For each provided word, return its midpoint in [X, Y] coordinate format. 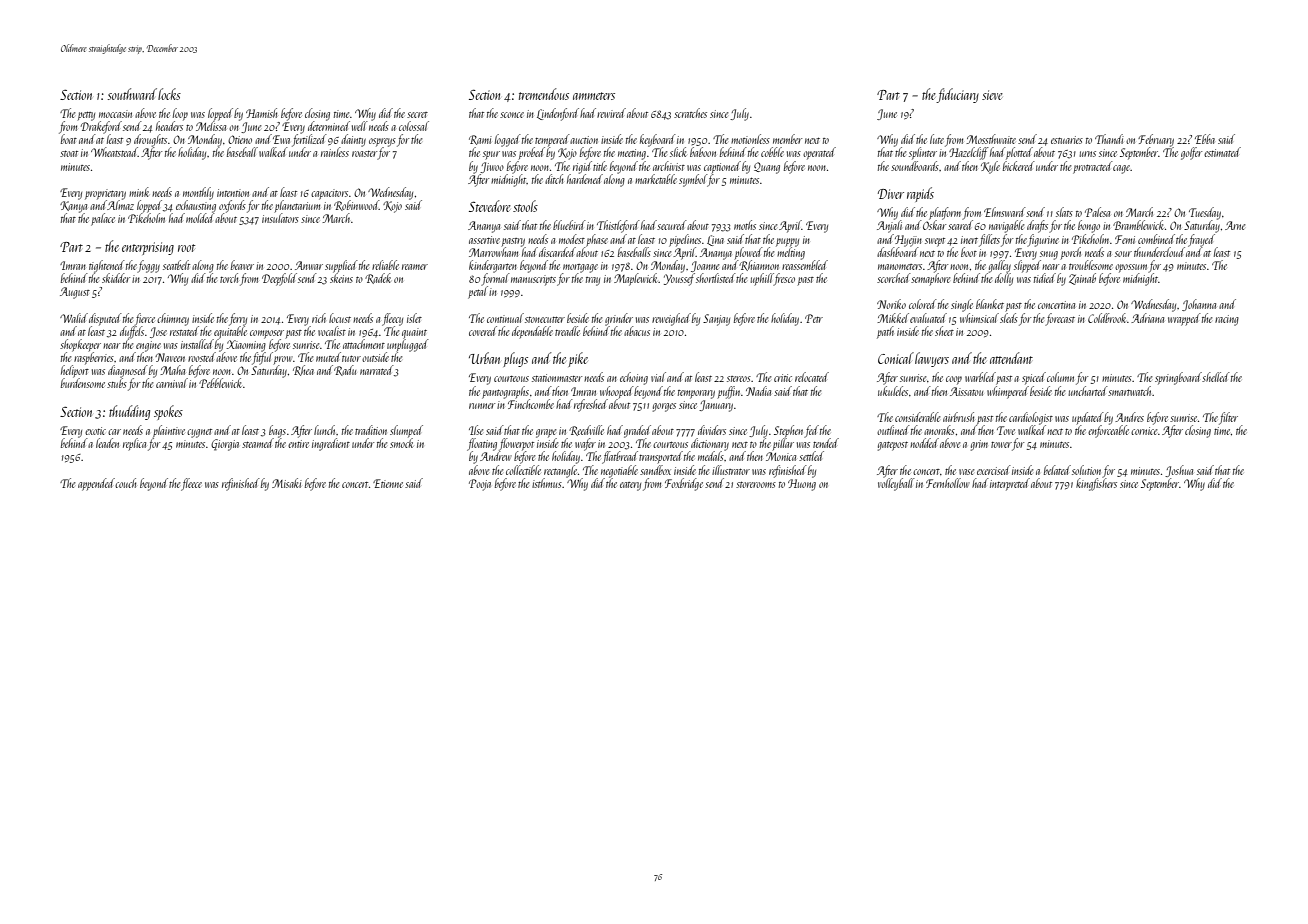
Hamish [261, 113]
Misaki [287, 483]
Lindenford [558, 114]
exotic [95, 431]
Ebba [1205, 139]
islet [414, 318]
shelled [1216, 377]
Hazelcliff [969, 153]
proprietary [105, 194]
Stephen [788, 431]
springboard [1178, 378]
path [885, 332]
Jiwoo [492, 167]
